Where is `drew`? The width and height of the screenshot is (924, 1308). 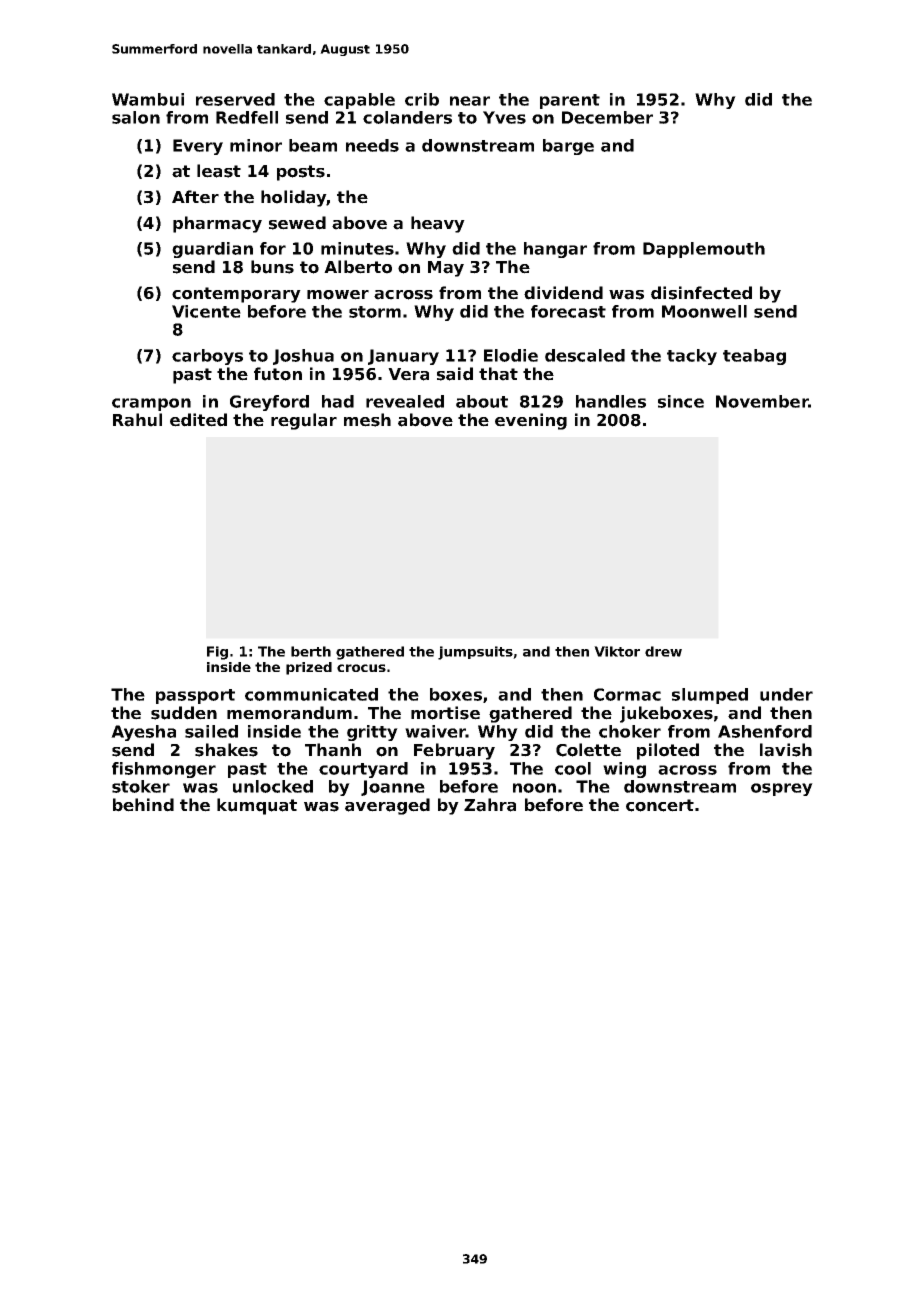
drew is located at coordinates (663, 651).
